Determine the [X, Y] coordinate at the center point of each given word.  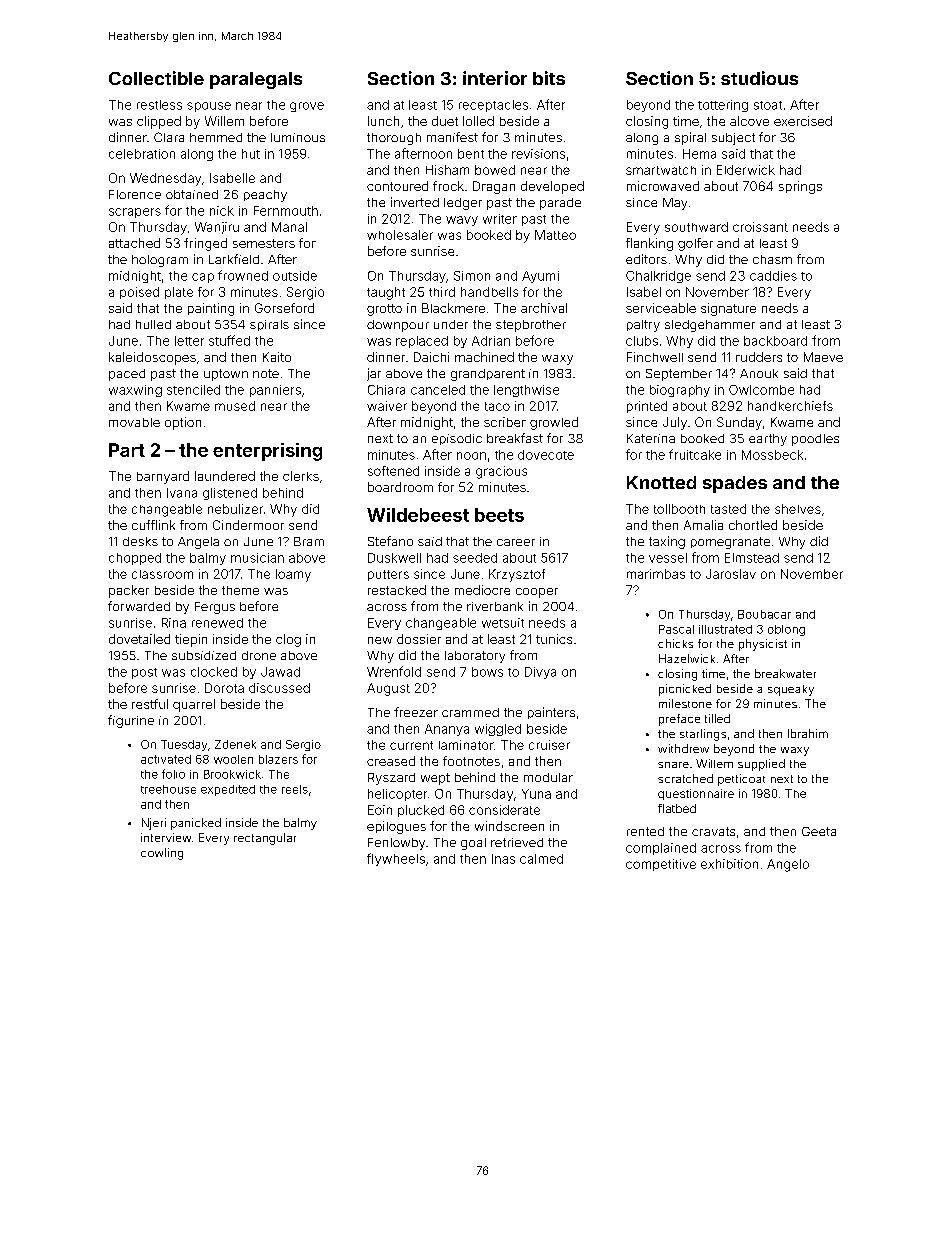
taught [386, 293]
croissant [760, 227]
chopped [135, 559]
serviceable [661, 308]
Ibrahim [808, 733]
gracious [501, 472]
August [388, 689]
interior [495, 78]
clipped [159, 122]
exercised [803, 121]
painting [211, 309]
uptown [226, 375]
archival [544, 308]
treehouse [168, 789]
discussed [279, 688]
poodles [815, 440]
